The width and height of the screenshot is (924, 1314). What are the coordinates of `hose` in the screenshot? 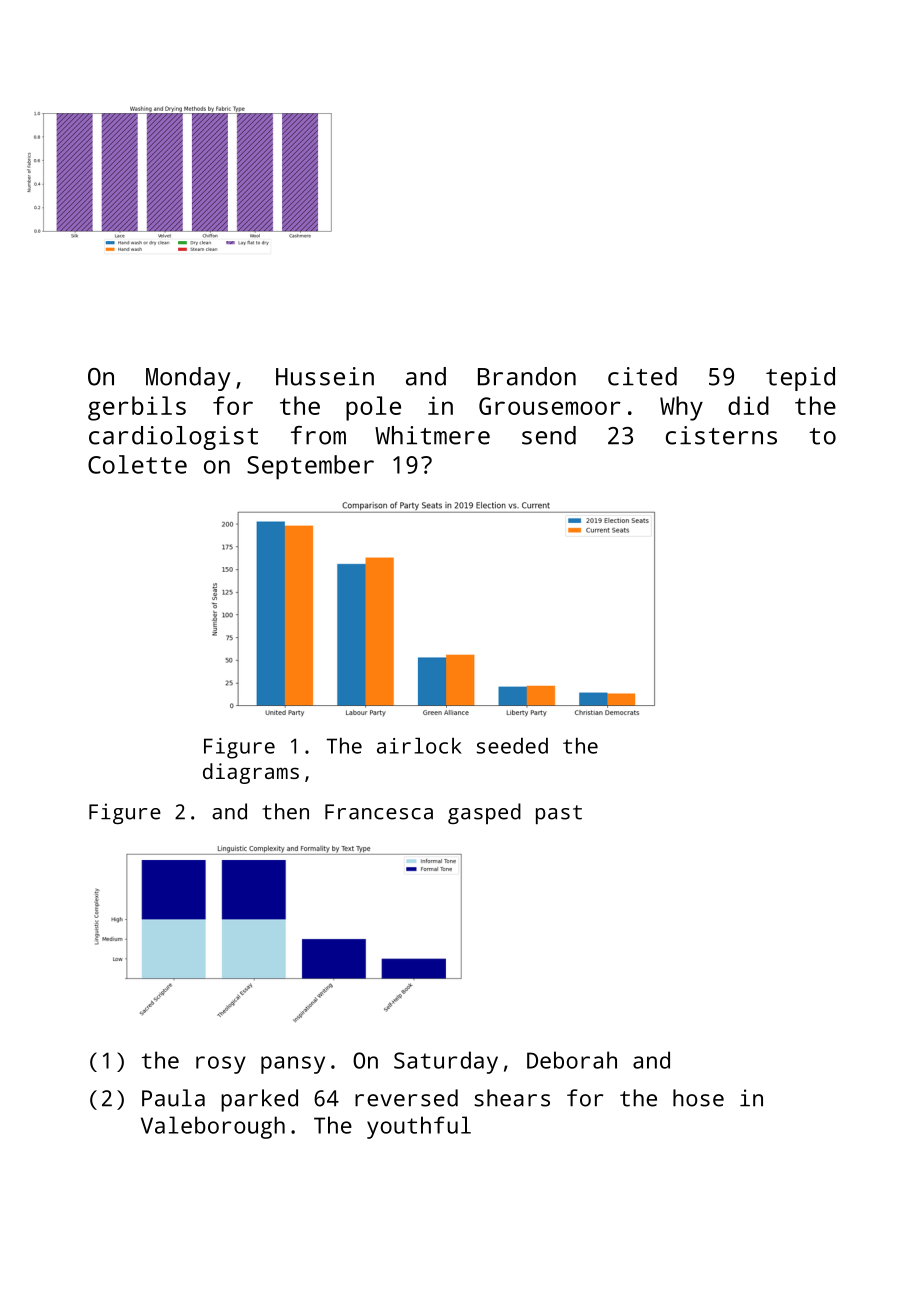 It's located at (698, 1098).
